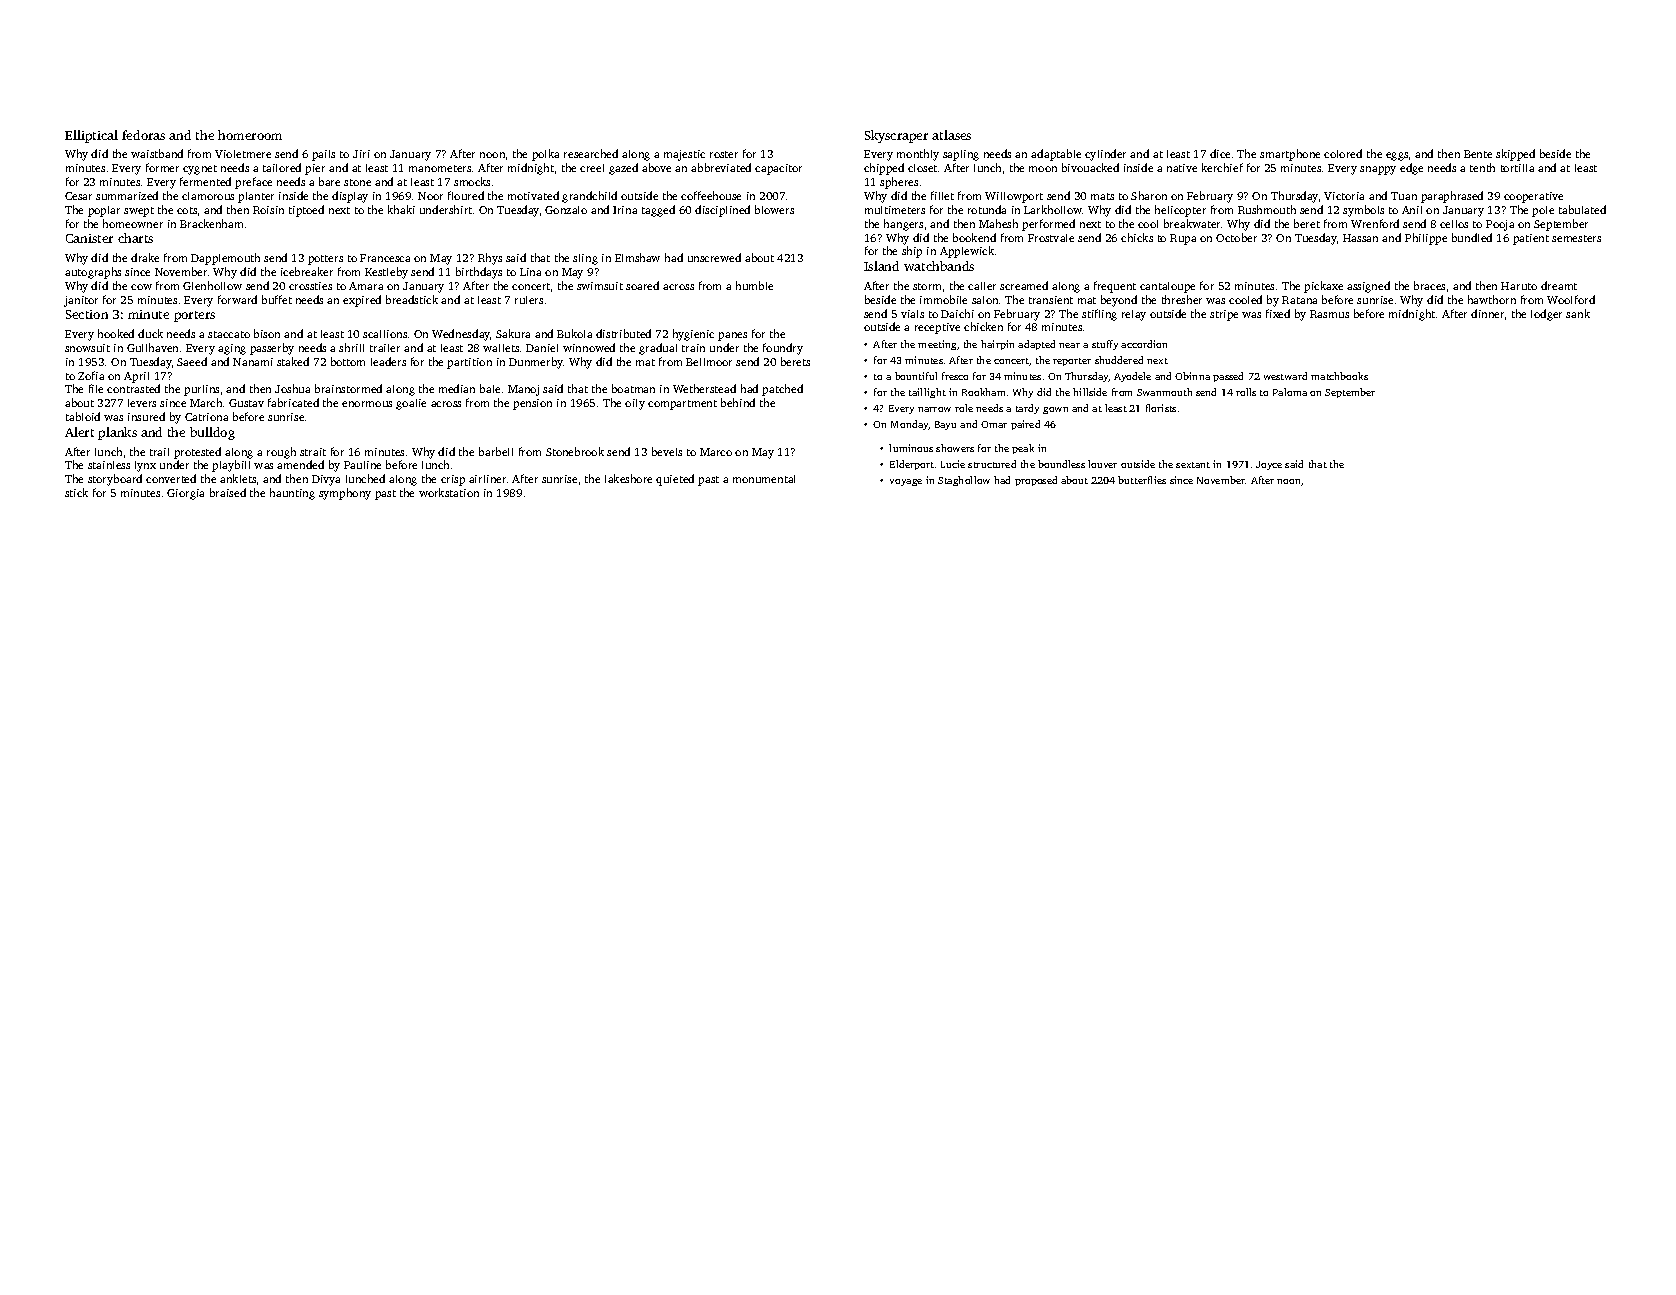  What do you see at coordinates (961, 155) in the document?
I see `sapling` at bounding box center [961, 155].
